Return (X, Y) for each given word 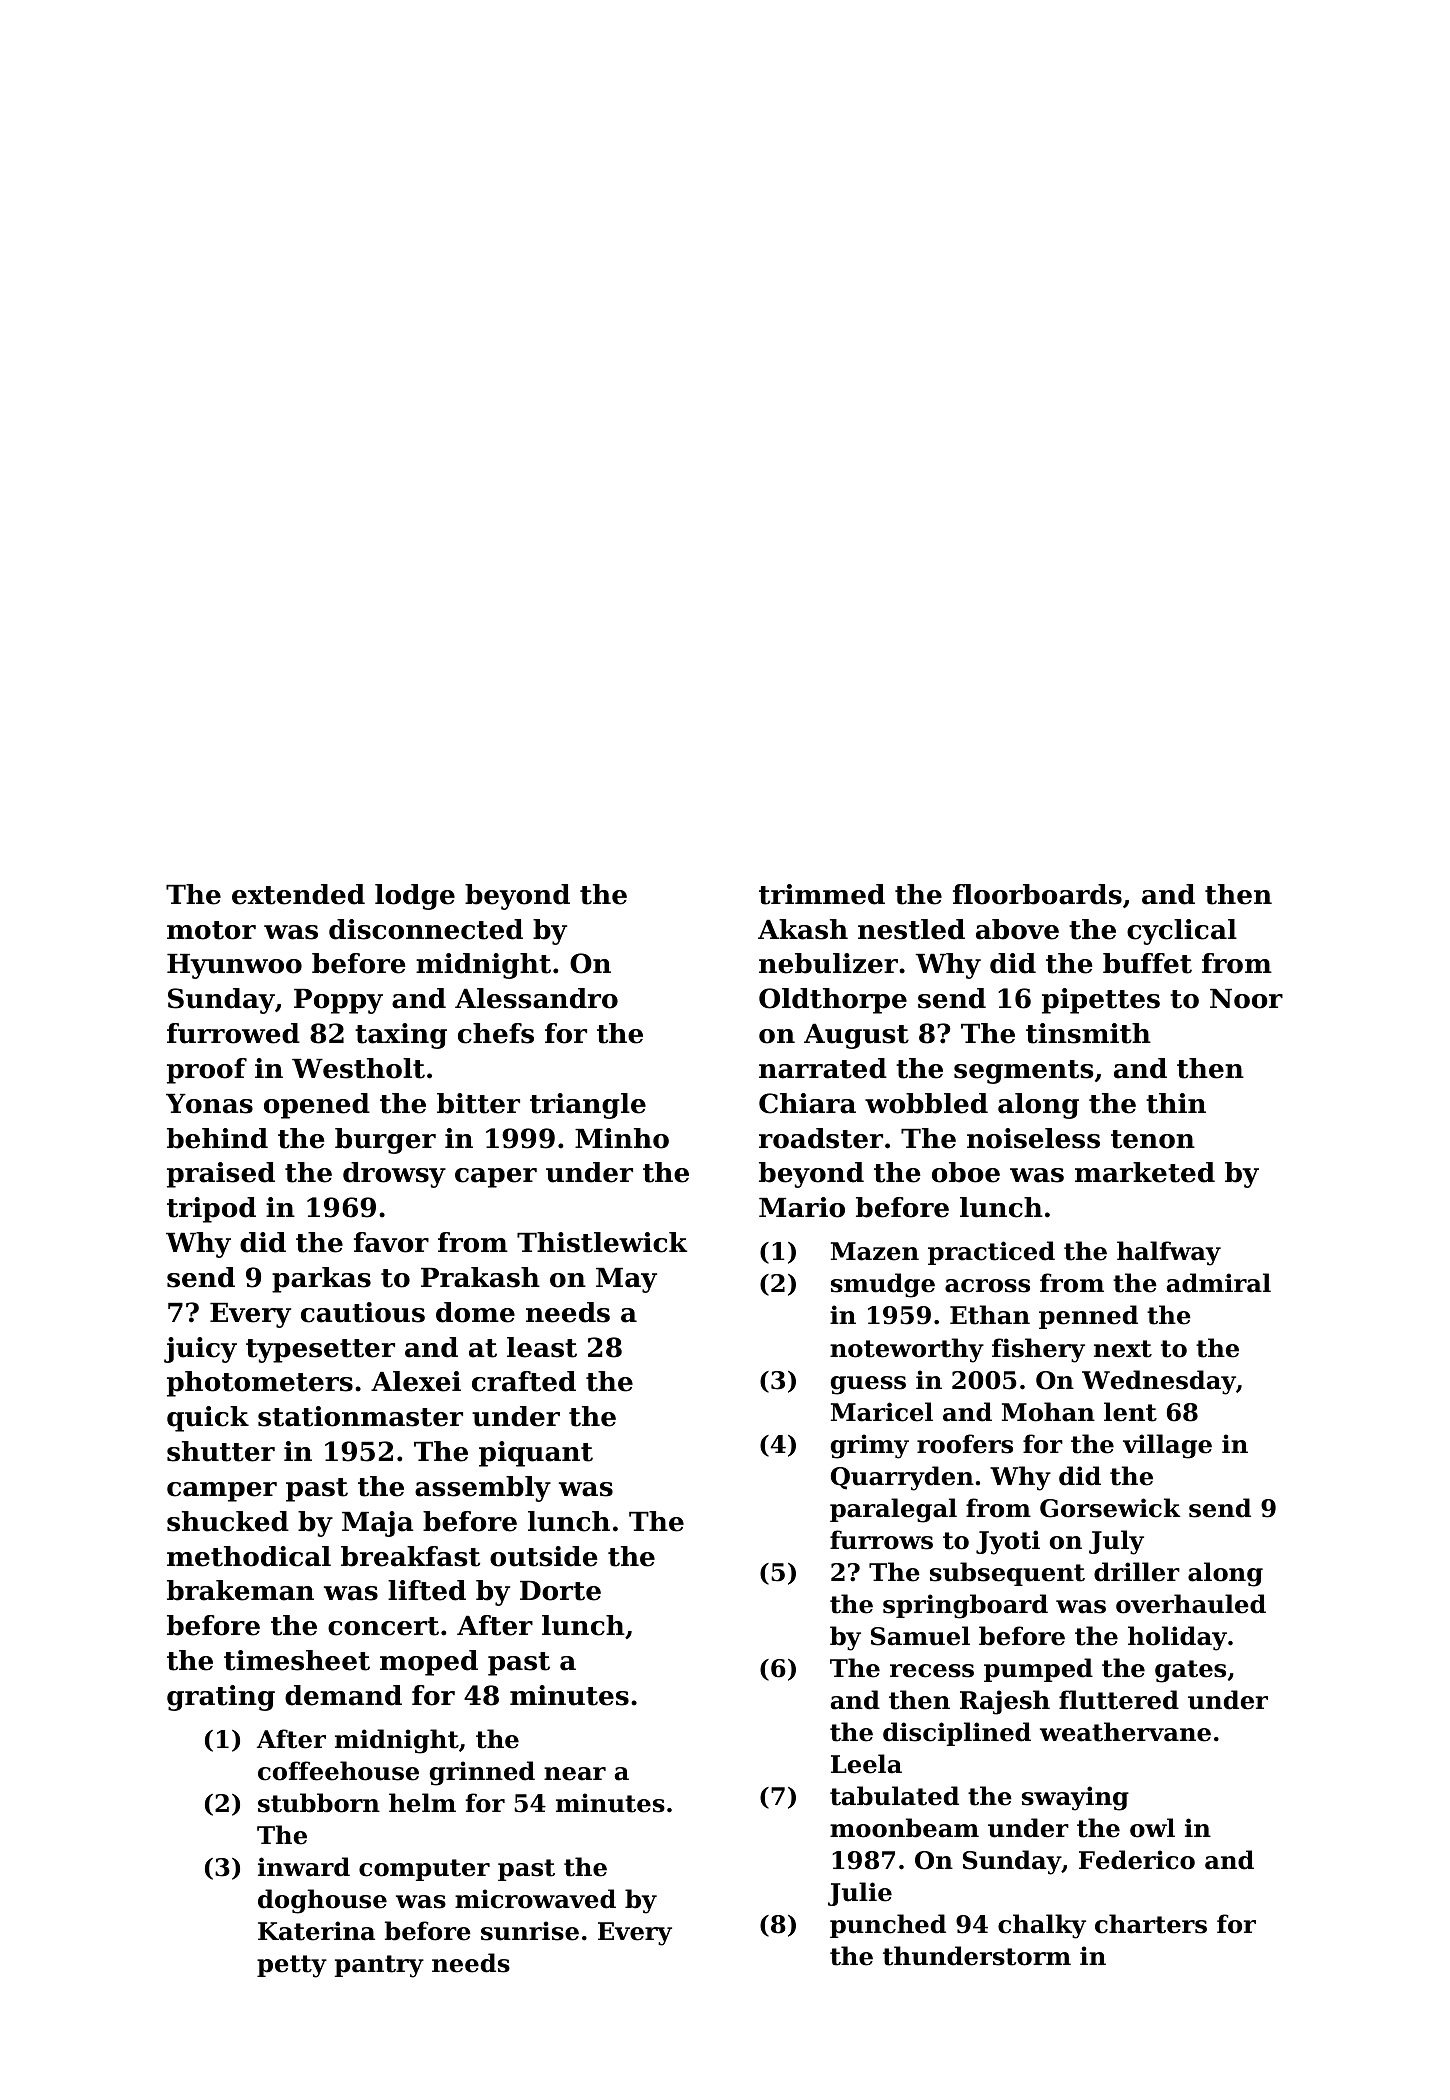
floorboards (1037, 894)
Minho (622, 1138)
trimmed (822, 894)
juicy (200, 1350)
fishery (1038, 1350)
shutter (221, 1451)
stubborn (319, 1803)
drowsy (394, 1175)
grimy (870, 1446)
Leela (866, 1764)
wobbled (926, 1103)
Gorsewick (1110, 1508)
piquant (536, 1454)
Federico (1137, 1860)
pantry (379, 1966)
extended (298, 894)
